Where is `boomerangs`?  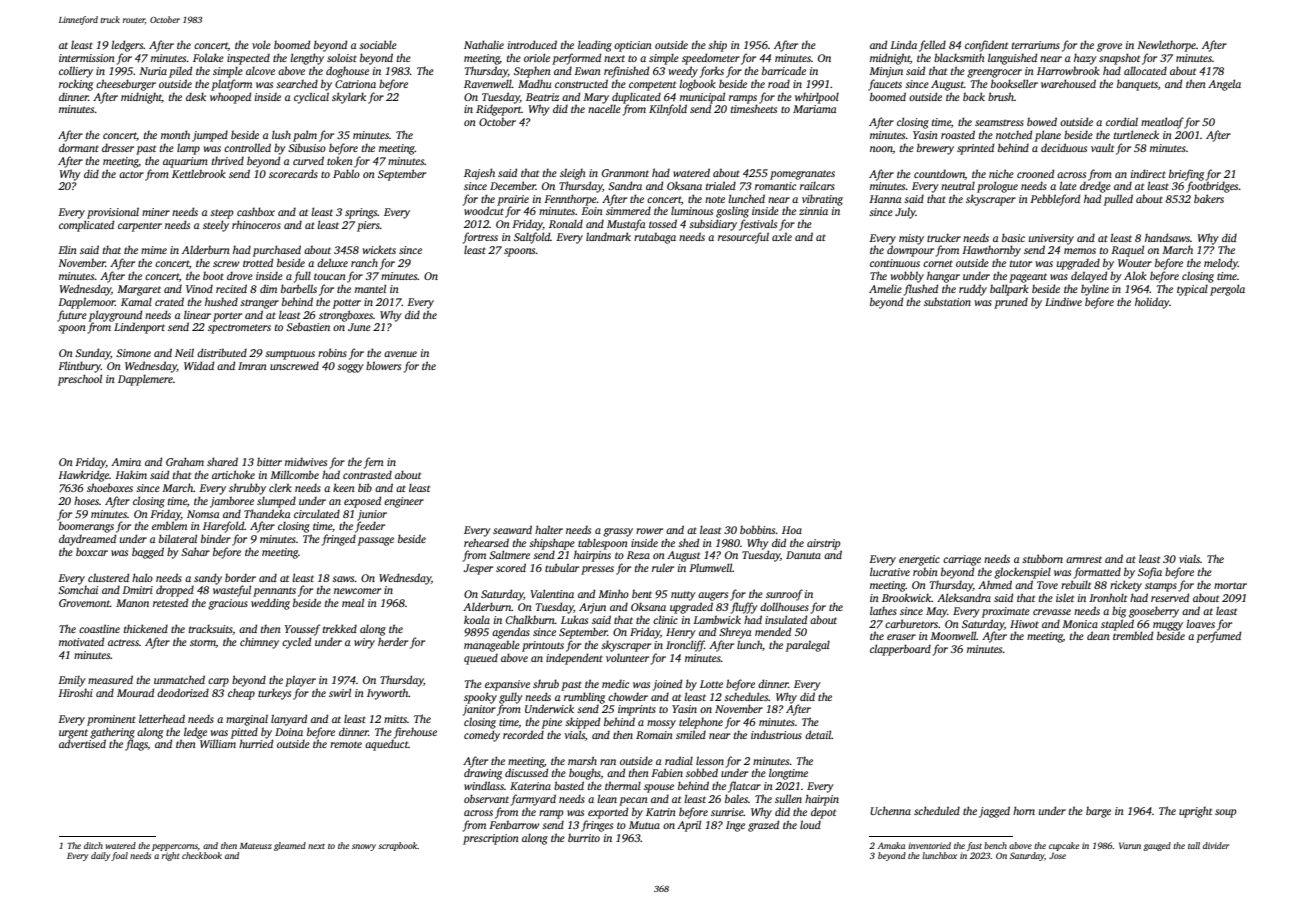
boomerangs is located at coordinates (86, 527).
